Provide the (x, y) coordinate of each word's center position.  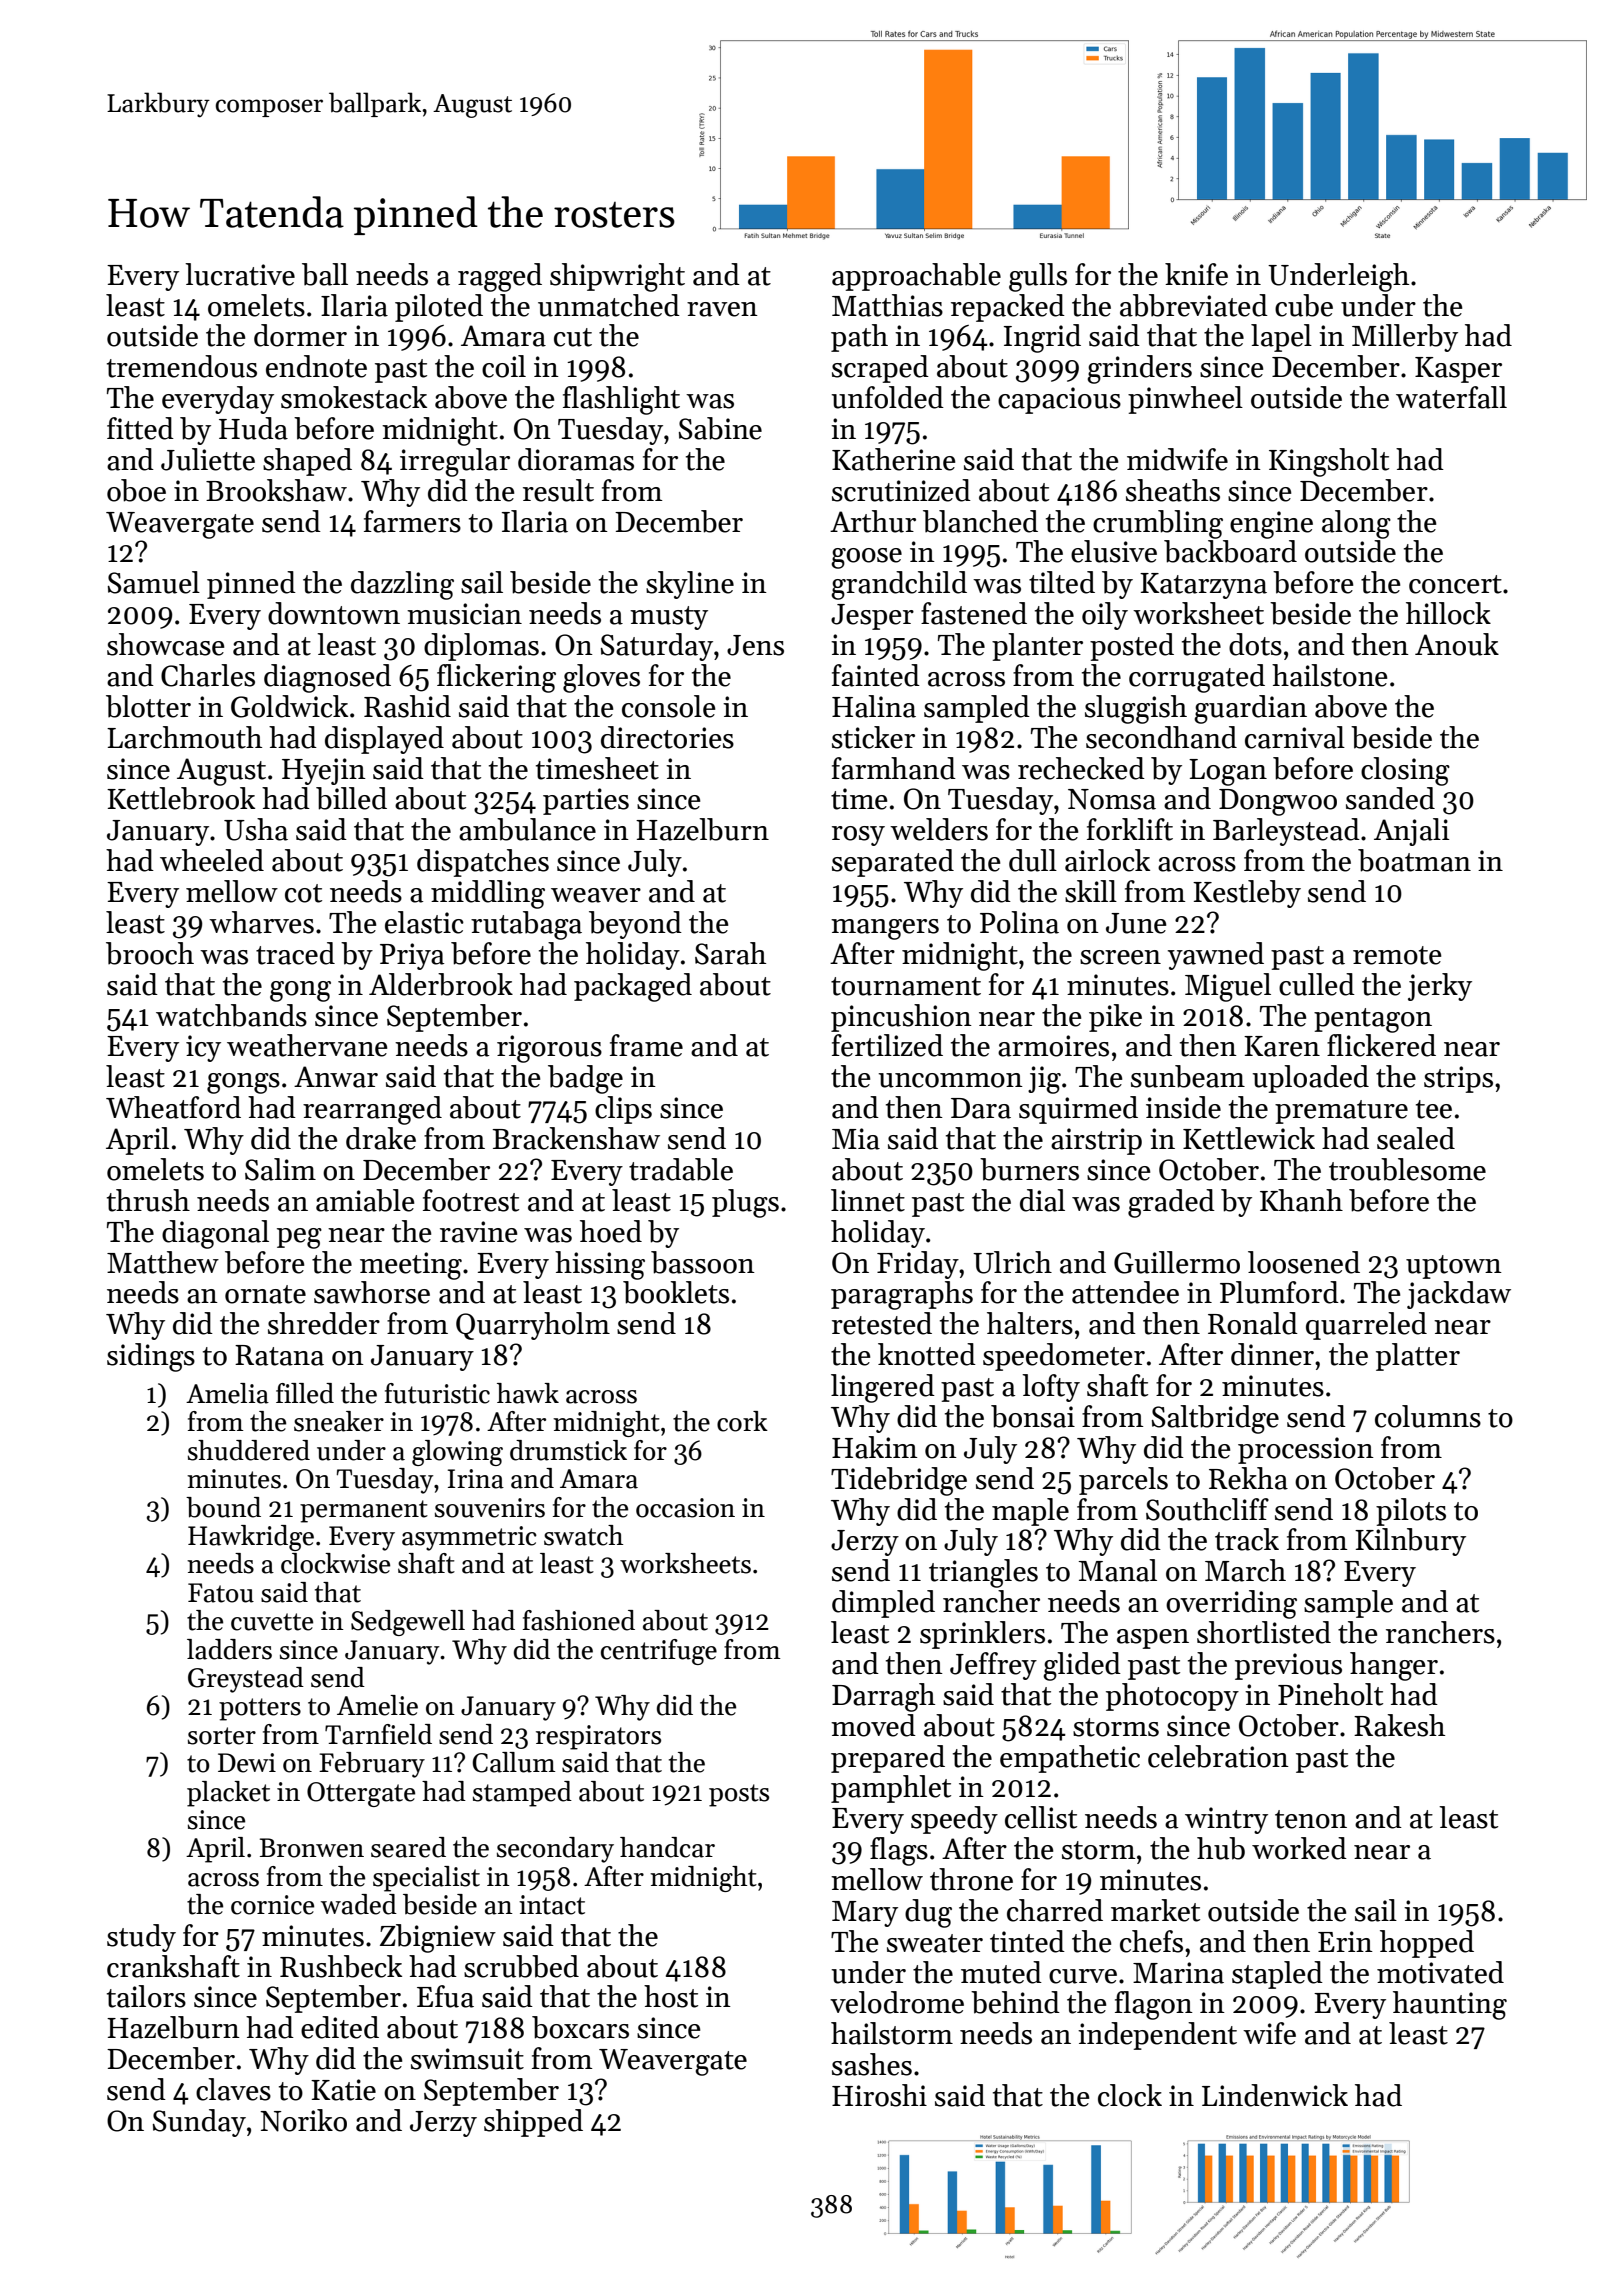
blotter (148, 706)
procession (1306, 1450)
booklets (676, 1292)
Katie (343, 2090)
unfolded (888, 397)
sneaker (339, 1421)
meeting (411, 1266)
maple (1030, 1512)
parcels (1123, 1481)
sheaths (1173, 490)
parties (586, 801)
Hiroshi (879, 2095)
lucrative (240, 274)
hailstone (1329, 675)
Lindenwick (1275, 2095)
